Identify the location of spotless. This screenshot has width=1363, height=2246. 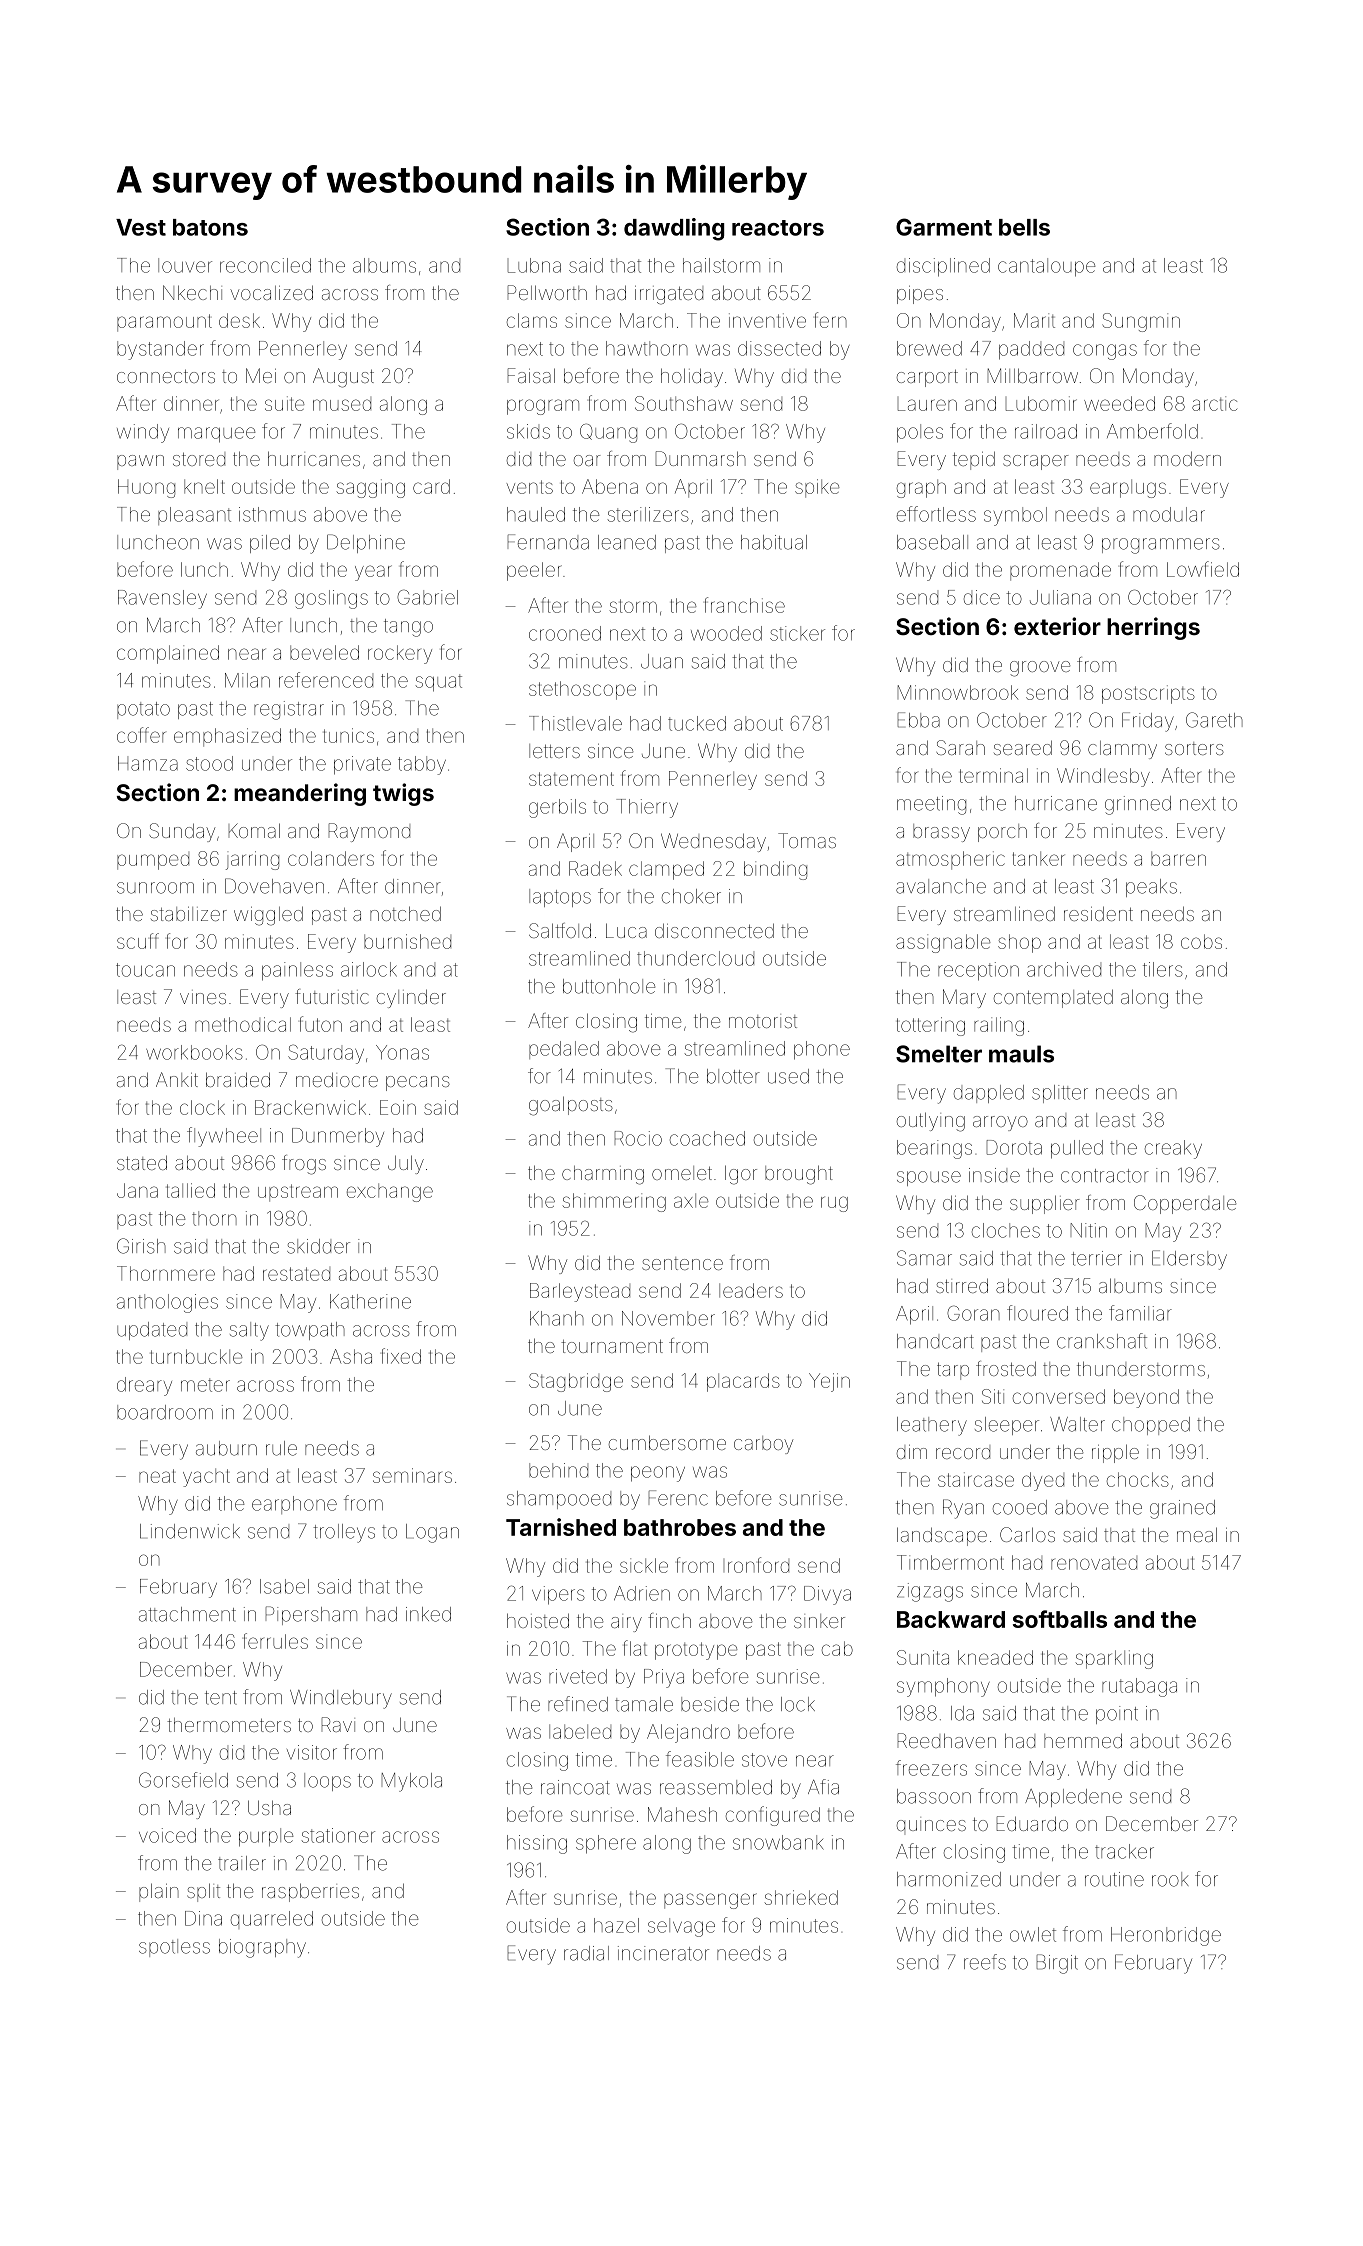
(174, 1948).
